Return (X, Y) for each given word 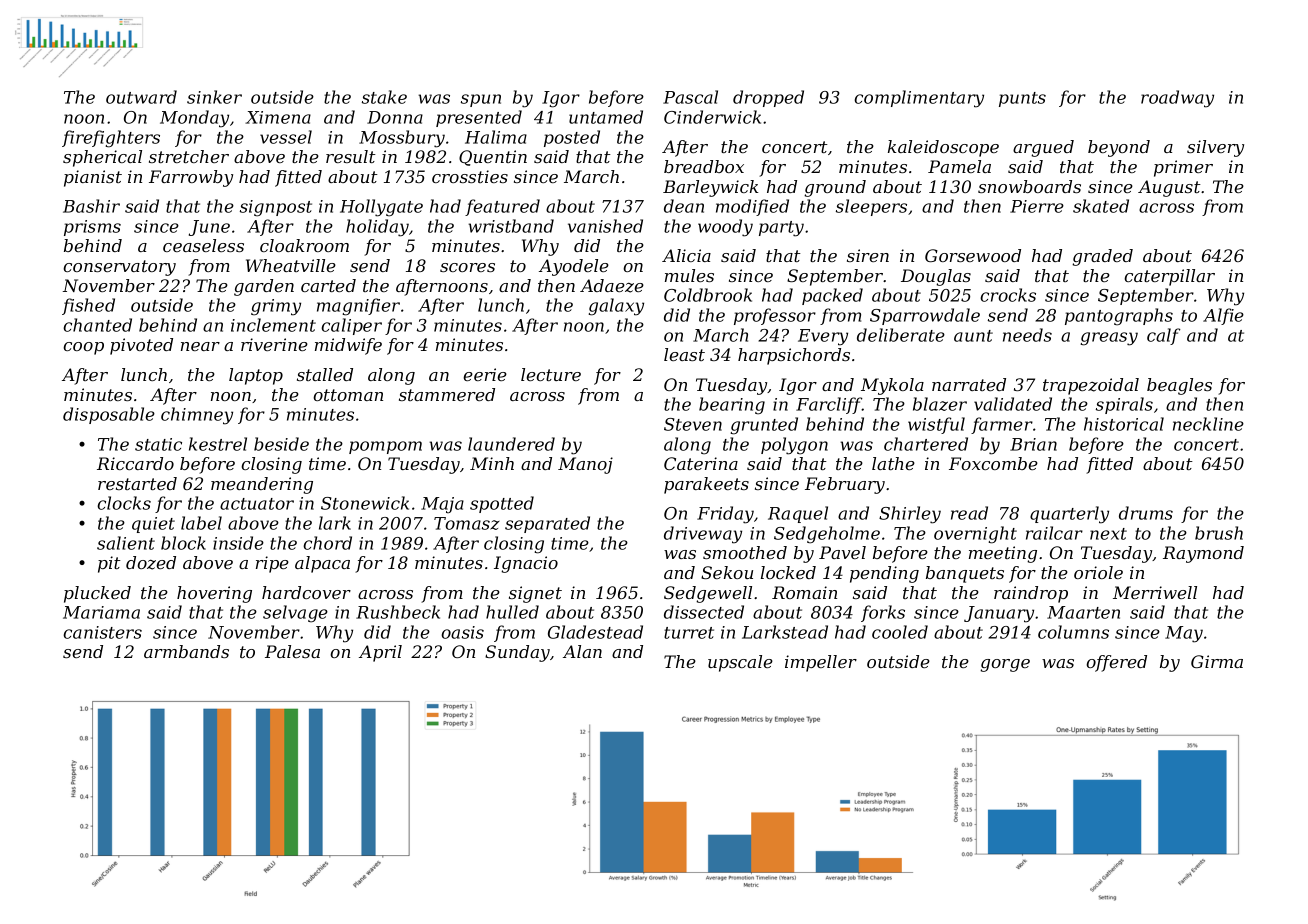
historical (1124, 424)
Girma (1217, 661)
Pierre (1037, 206)
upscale (740, 663)
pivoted (141, 346)
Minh (492, 463)
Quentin (493, 158)
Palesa (292, 651)
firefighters (111, 139)
